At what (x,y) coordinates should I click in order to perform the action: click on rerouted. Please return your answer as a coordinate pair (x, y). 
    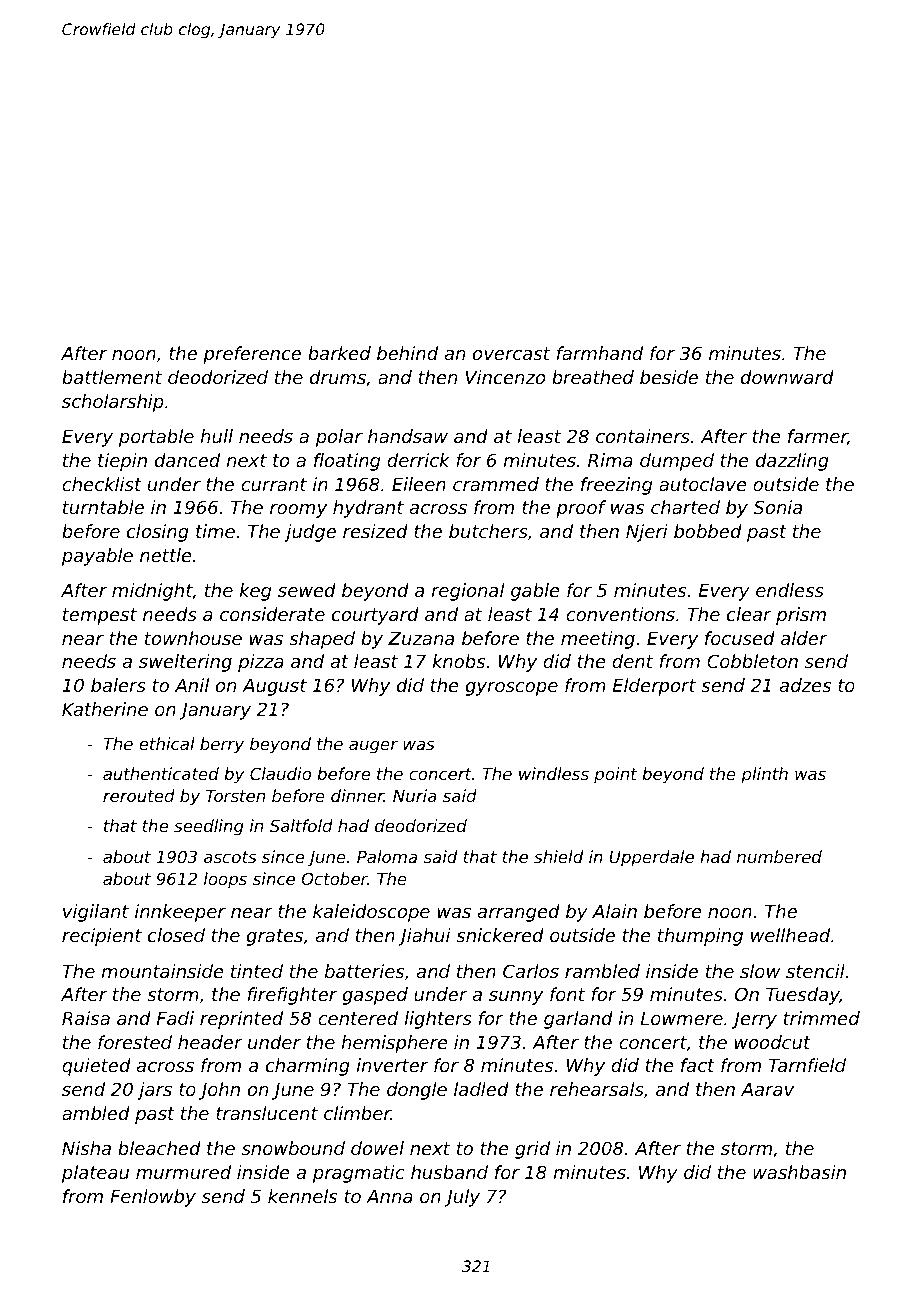
    Looking at the image, I should click on (139, 795).
